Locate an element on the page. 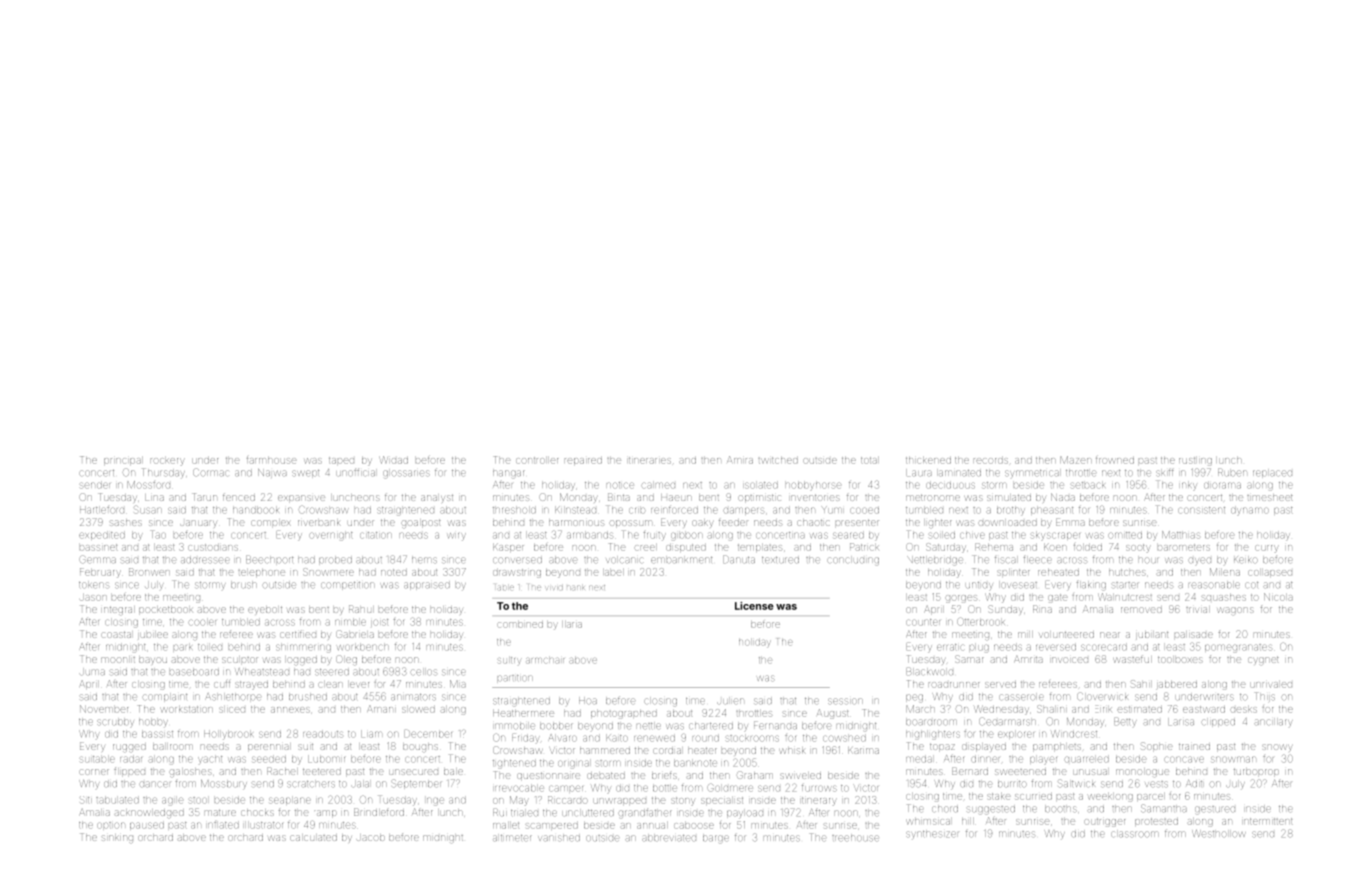 This document has height=887, width=1372. coastal is located at coordinates (116, 635).
